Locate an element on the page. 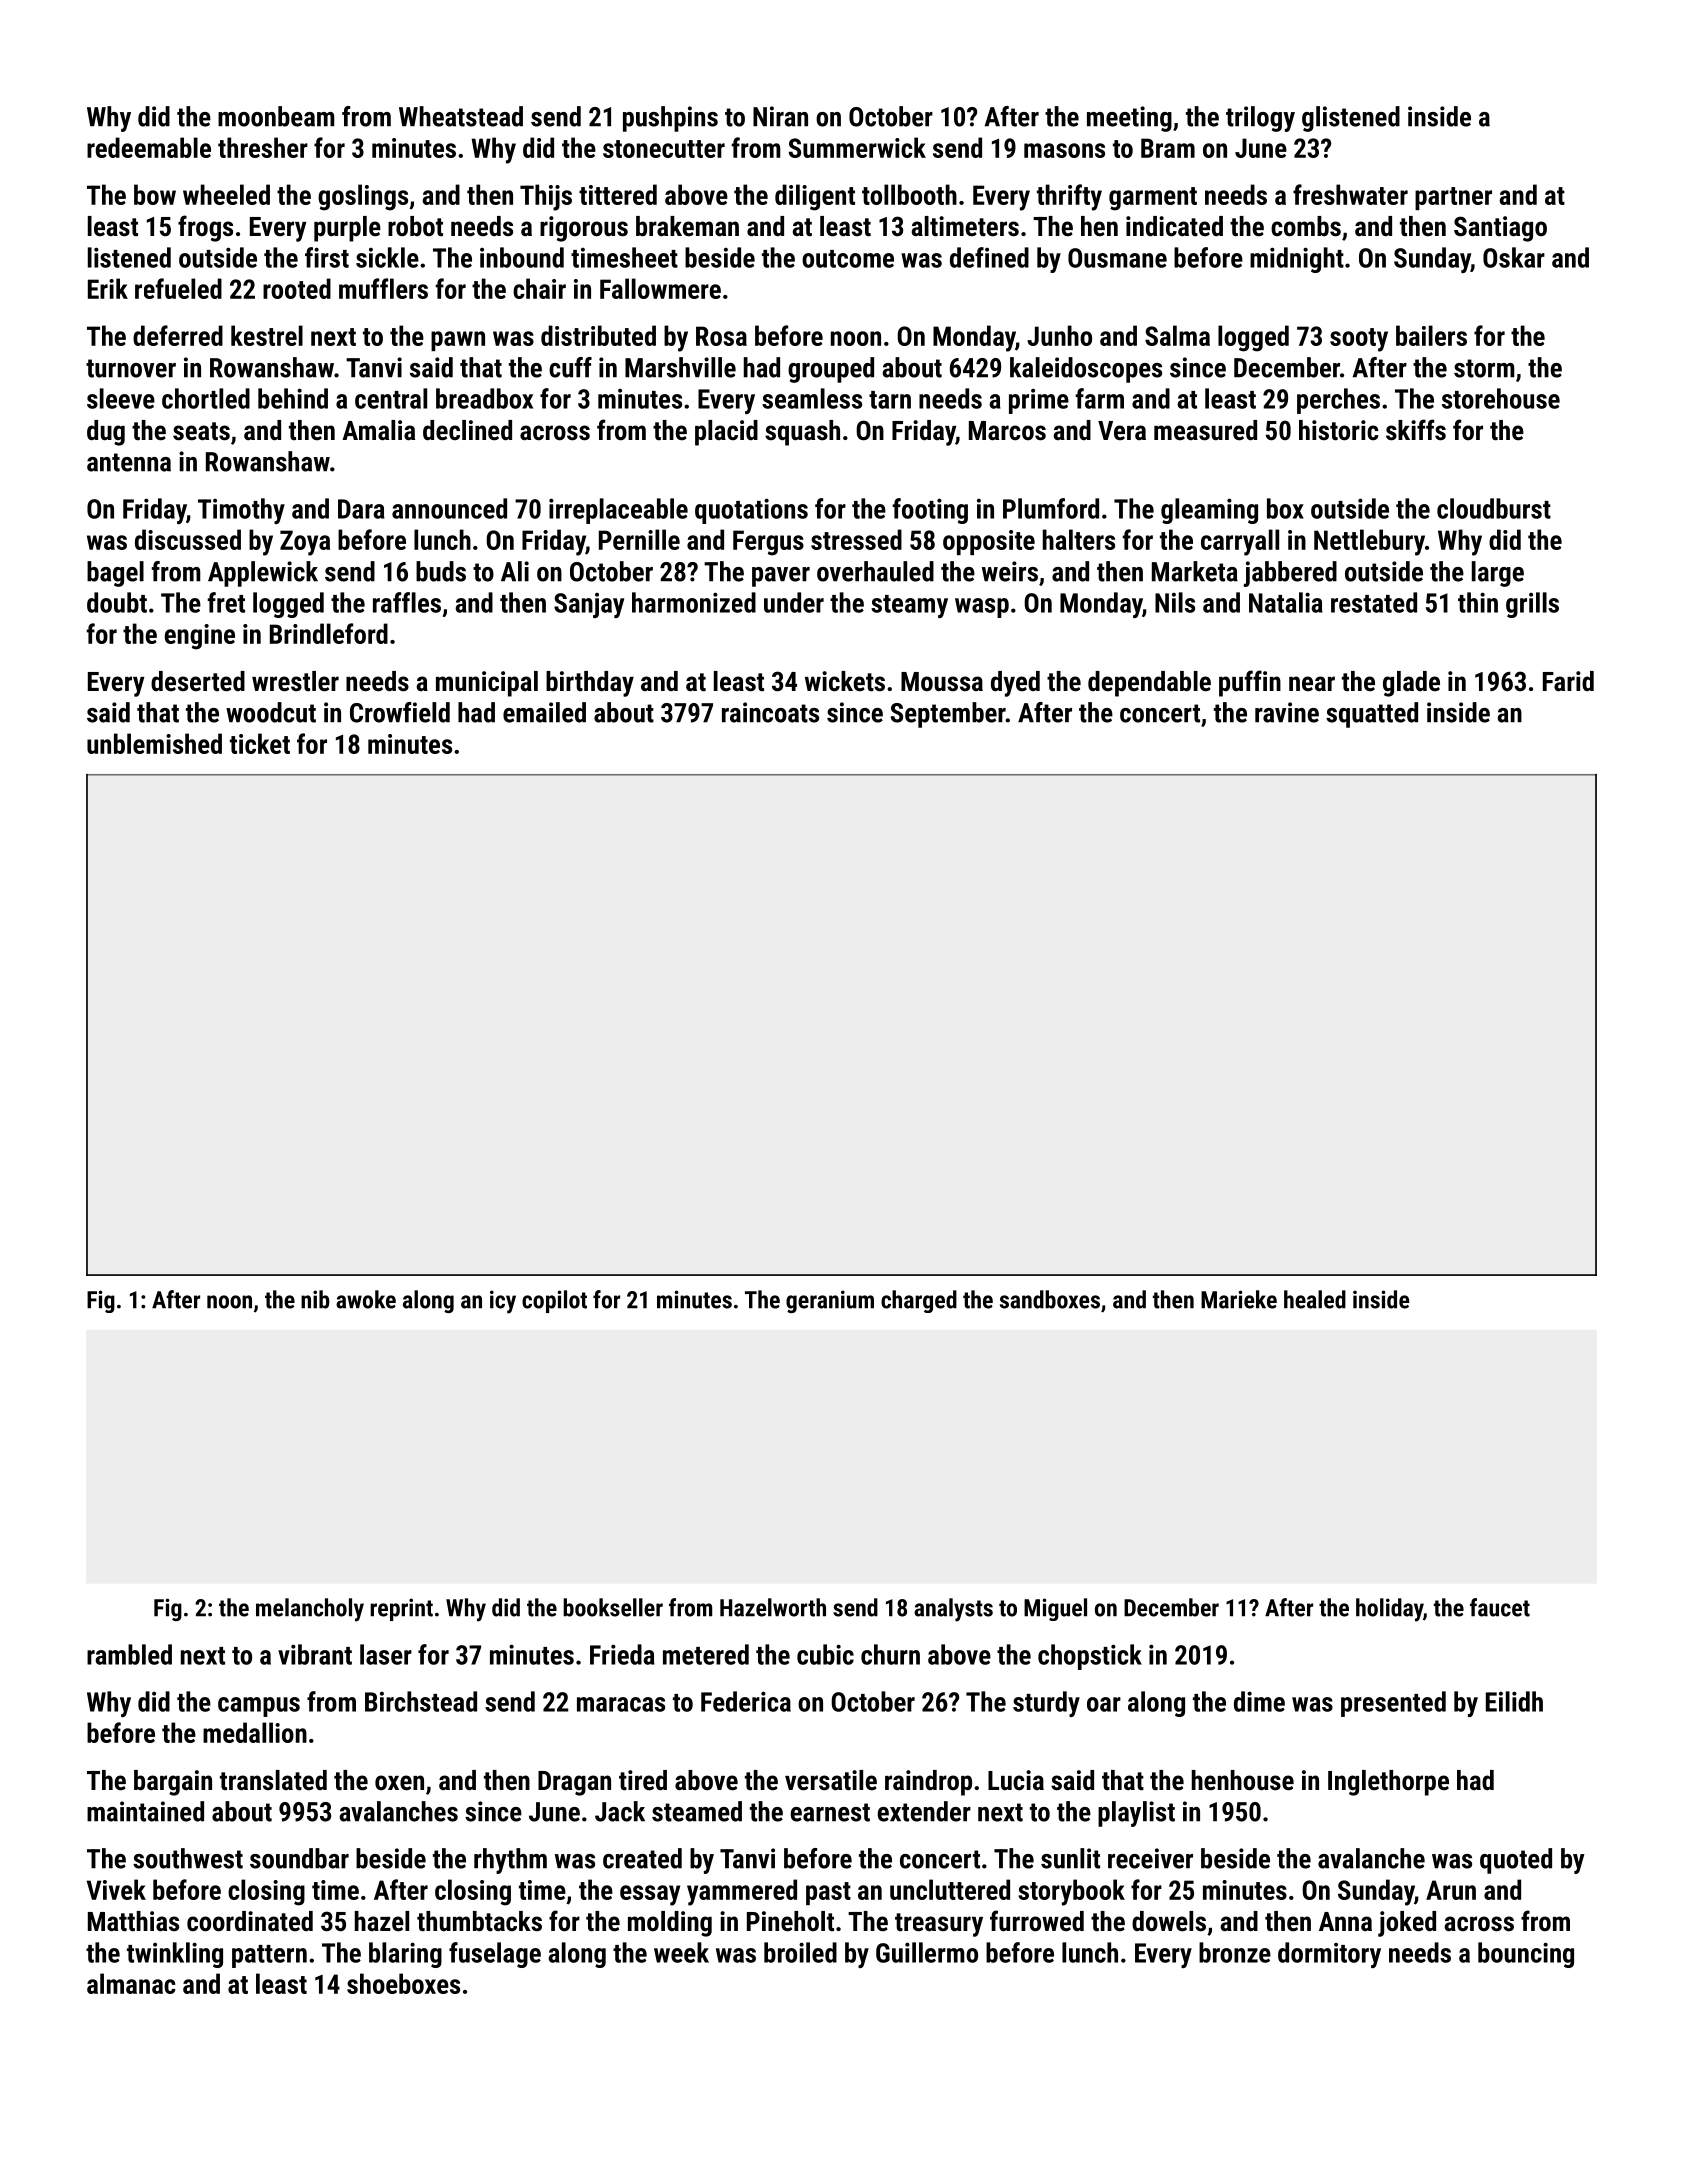  Wheatstead is located at coordinates (461, 116).
